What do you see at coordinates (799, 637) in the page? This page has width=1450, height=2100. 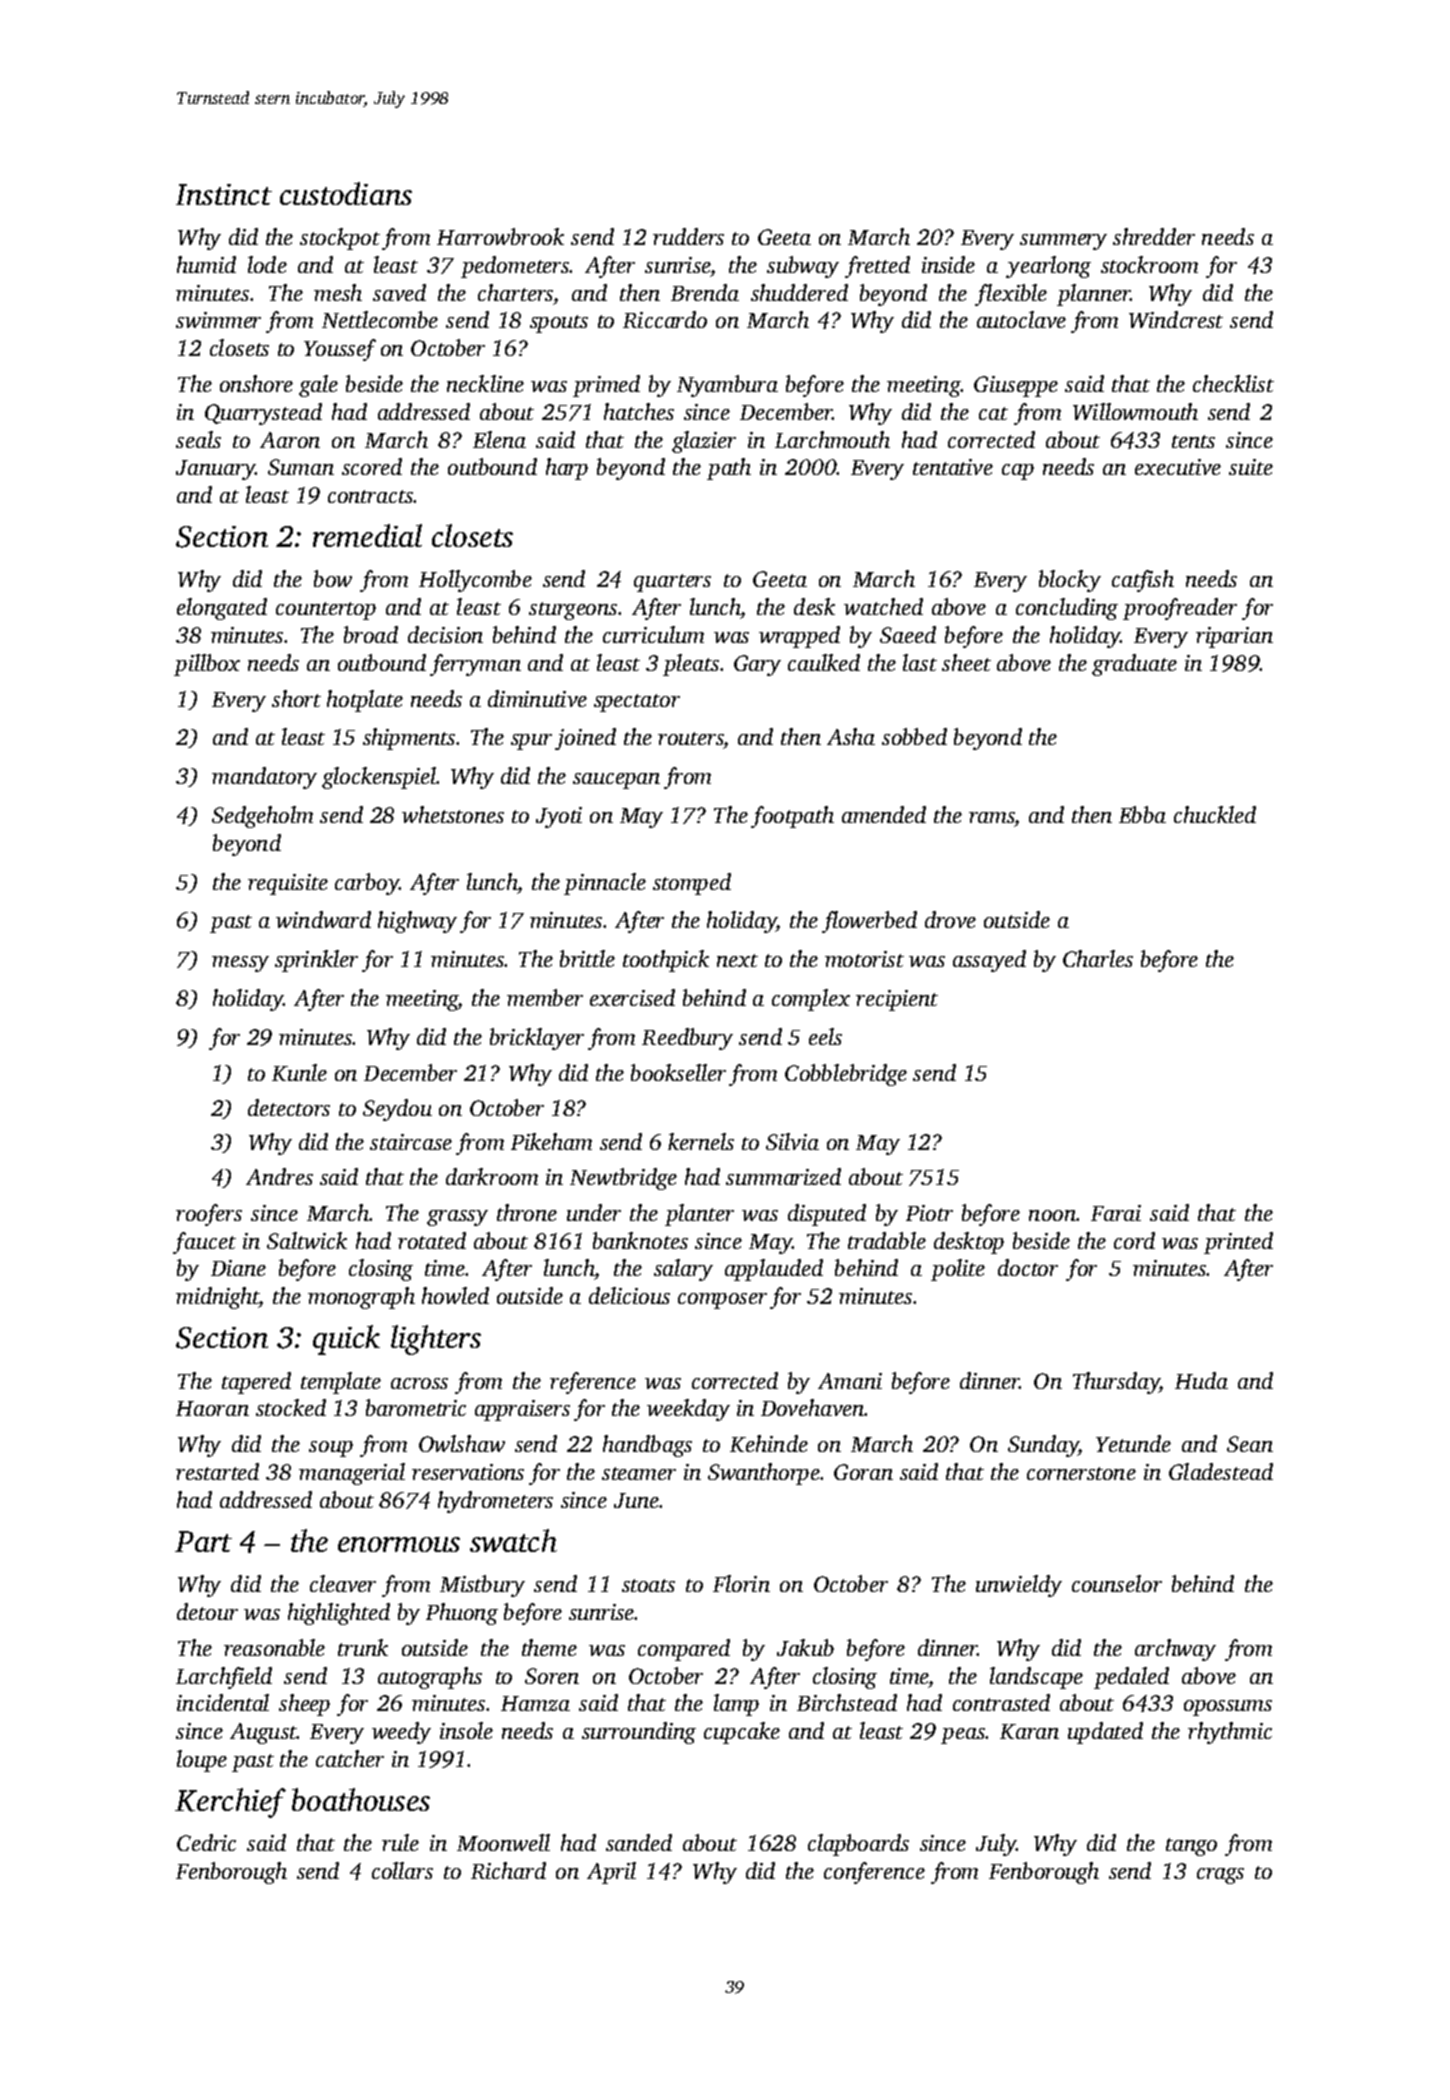 I see `wrapped` at bounding box center [799, 637].
